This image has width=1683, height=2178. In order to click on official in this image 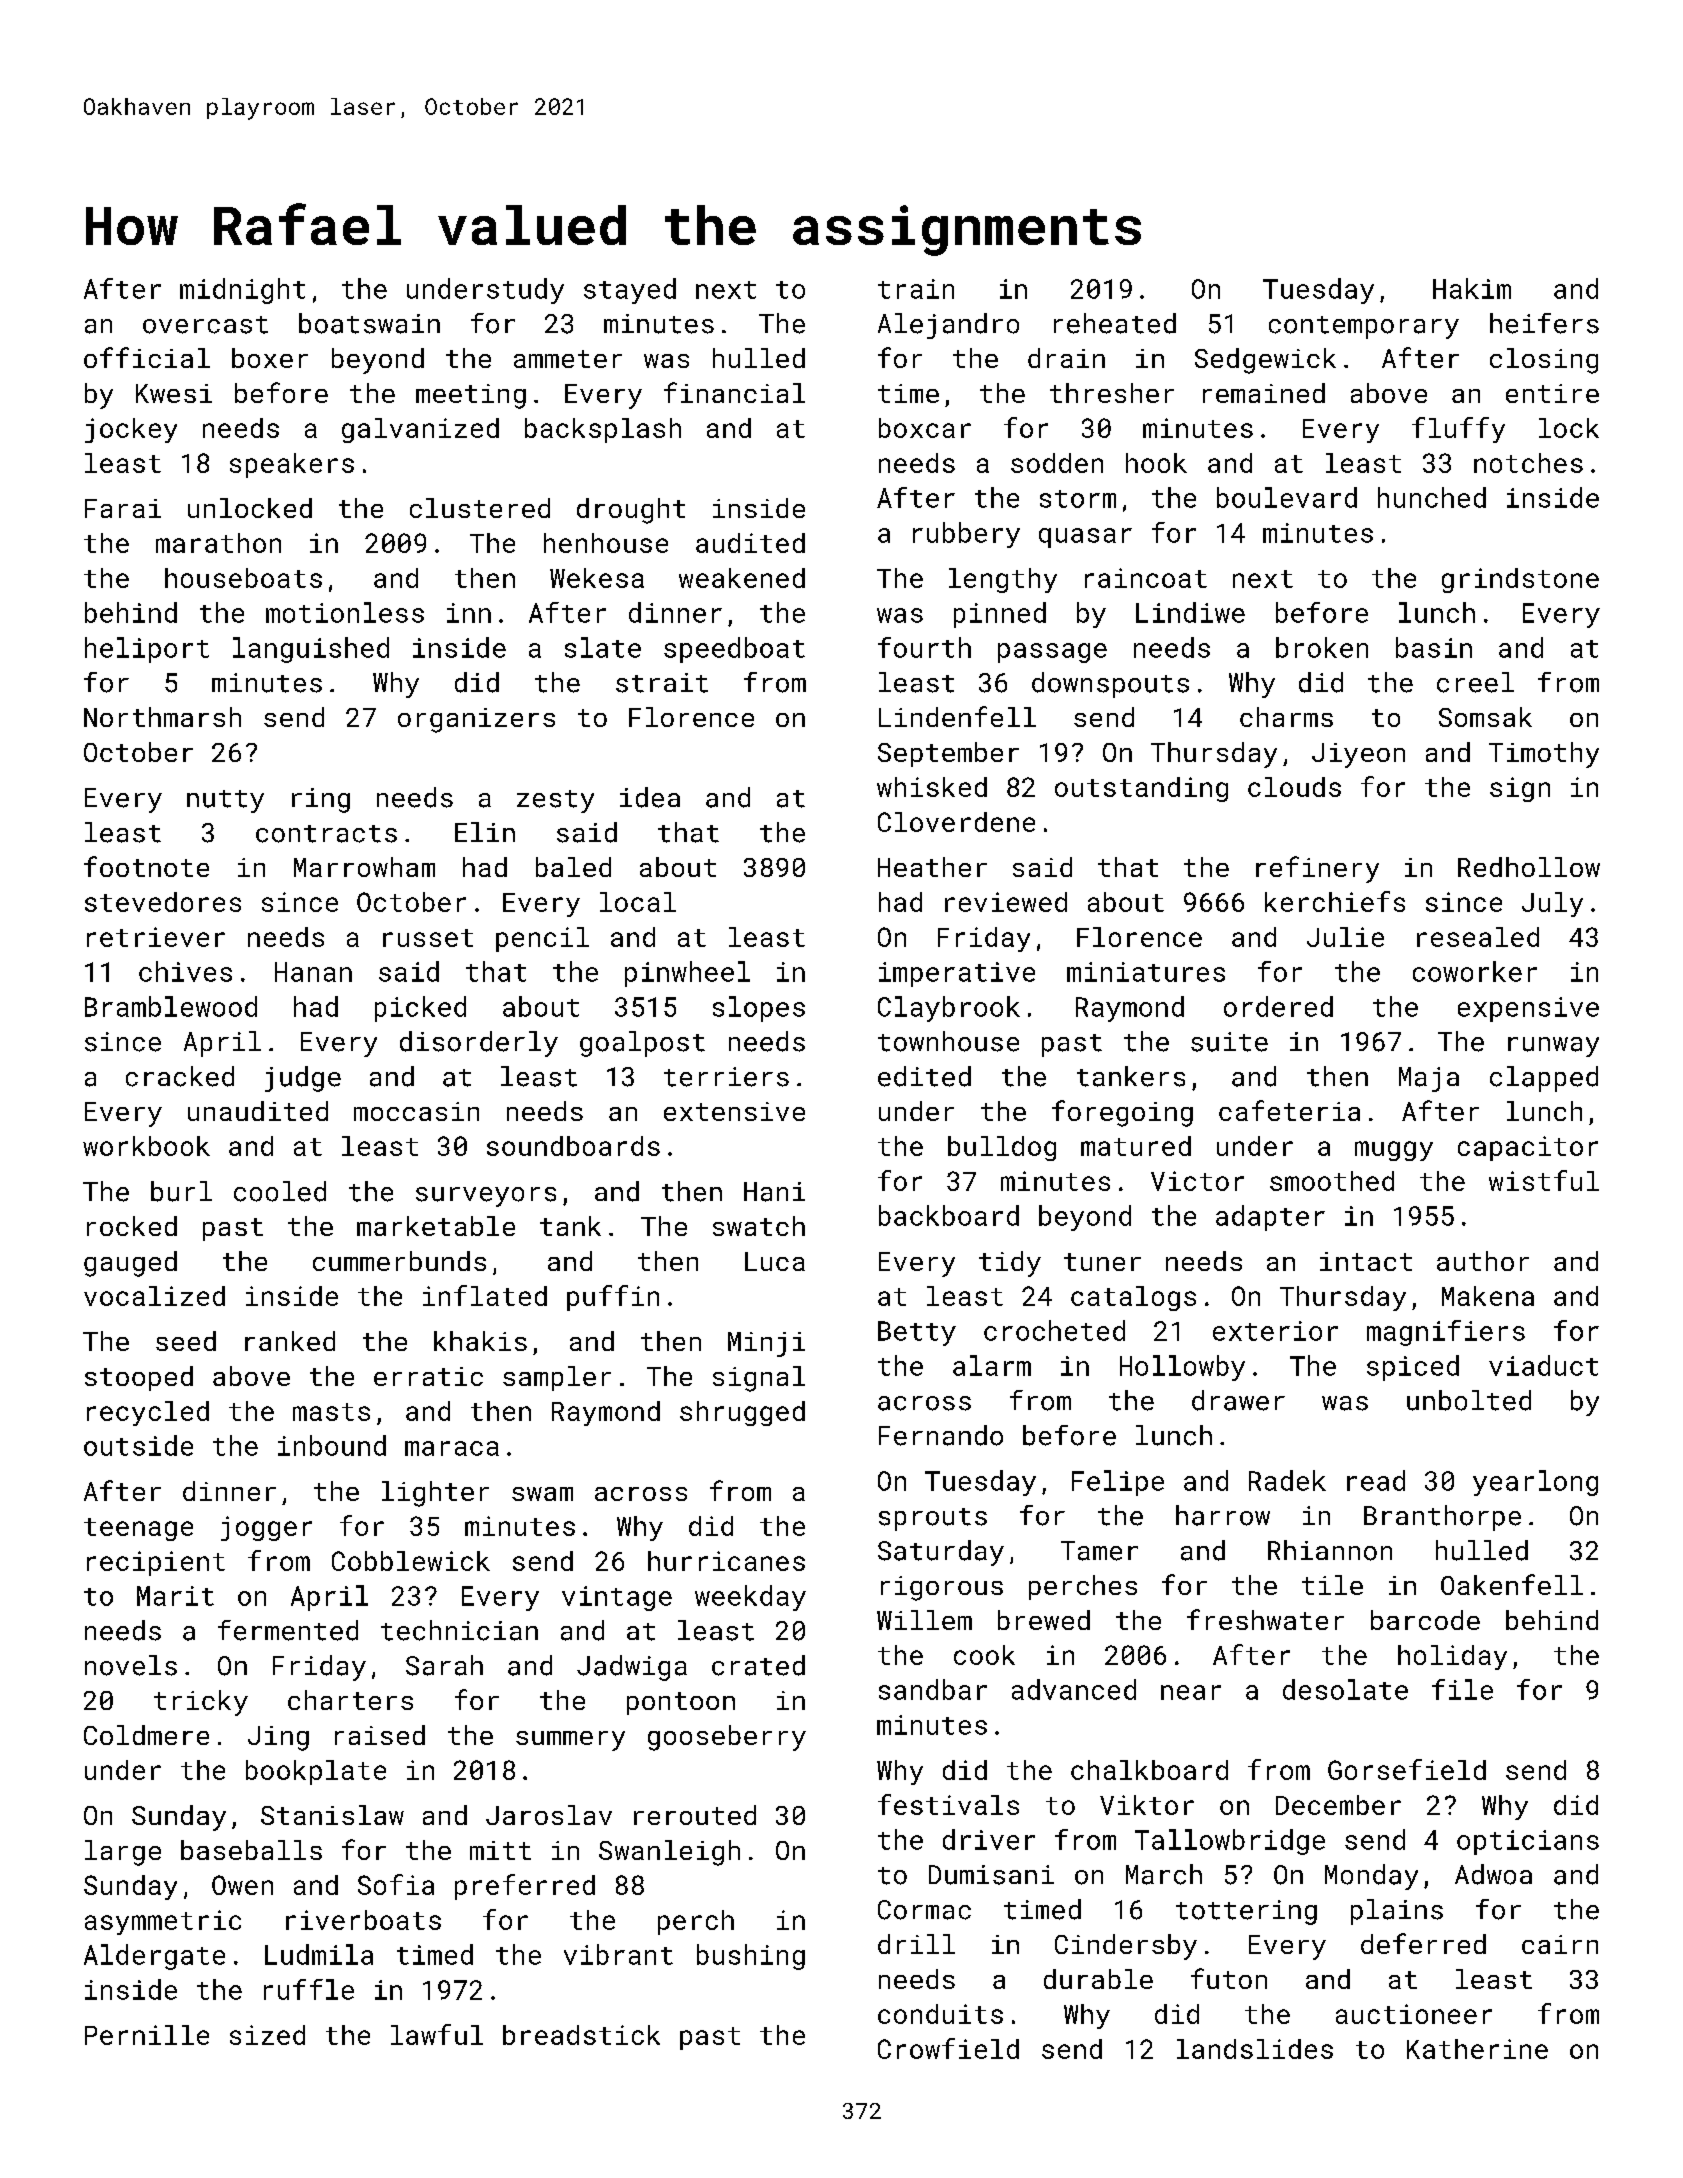, I will do `click(147, 357)`.
